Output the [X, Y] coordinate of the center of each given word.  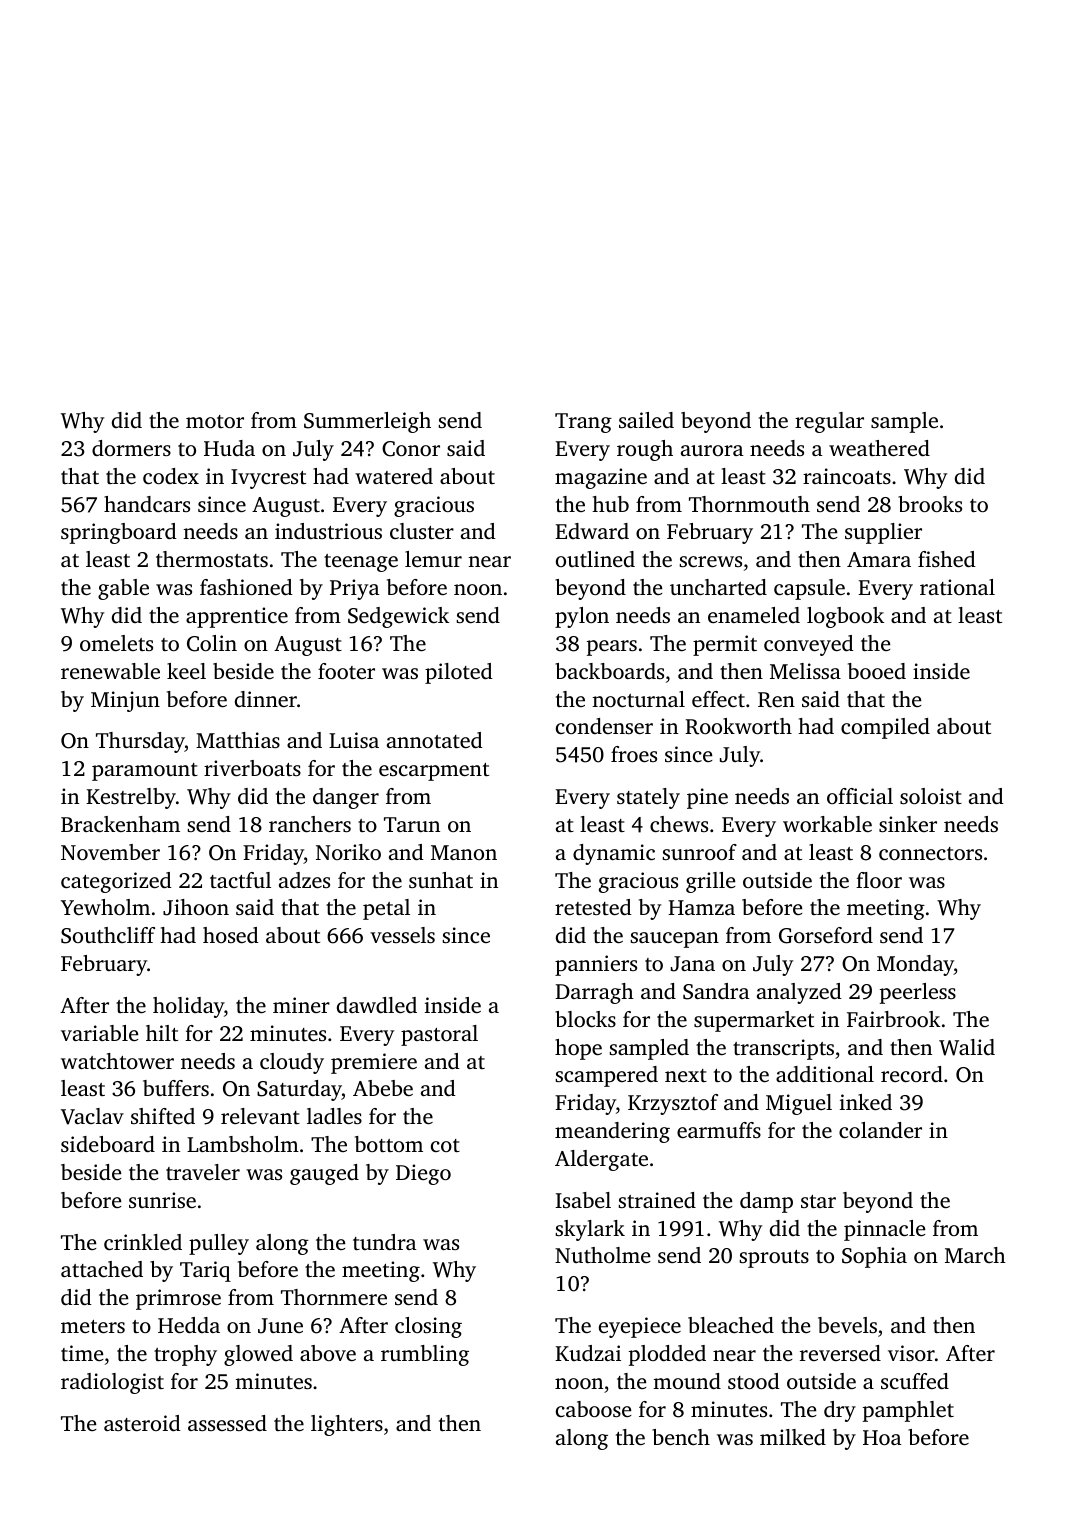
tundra [385, 1242]
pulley [219, 1244]
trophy [185, 1355]
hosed [231, 935]
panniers [596, 965]
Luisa [354, 740]
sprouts [774, 1259]
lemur [433, 559]
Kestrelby [131, 798]
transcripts [783, 1049]
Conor [411, 449]
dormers [131, 448]
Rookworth [738, 726]
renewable [110, 671]
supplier [883, 533]
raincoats [847, 476]
